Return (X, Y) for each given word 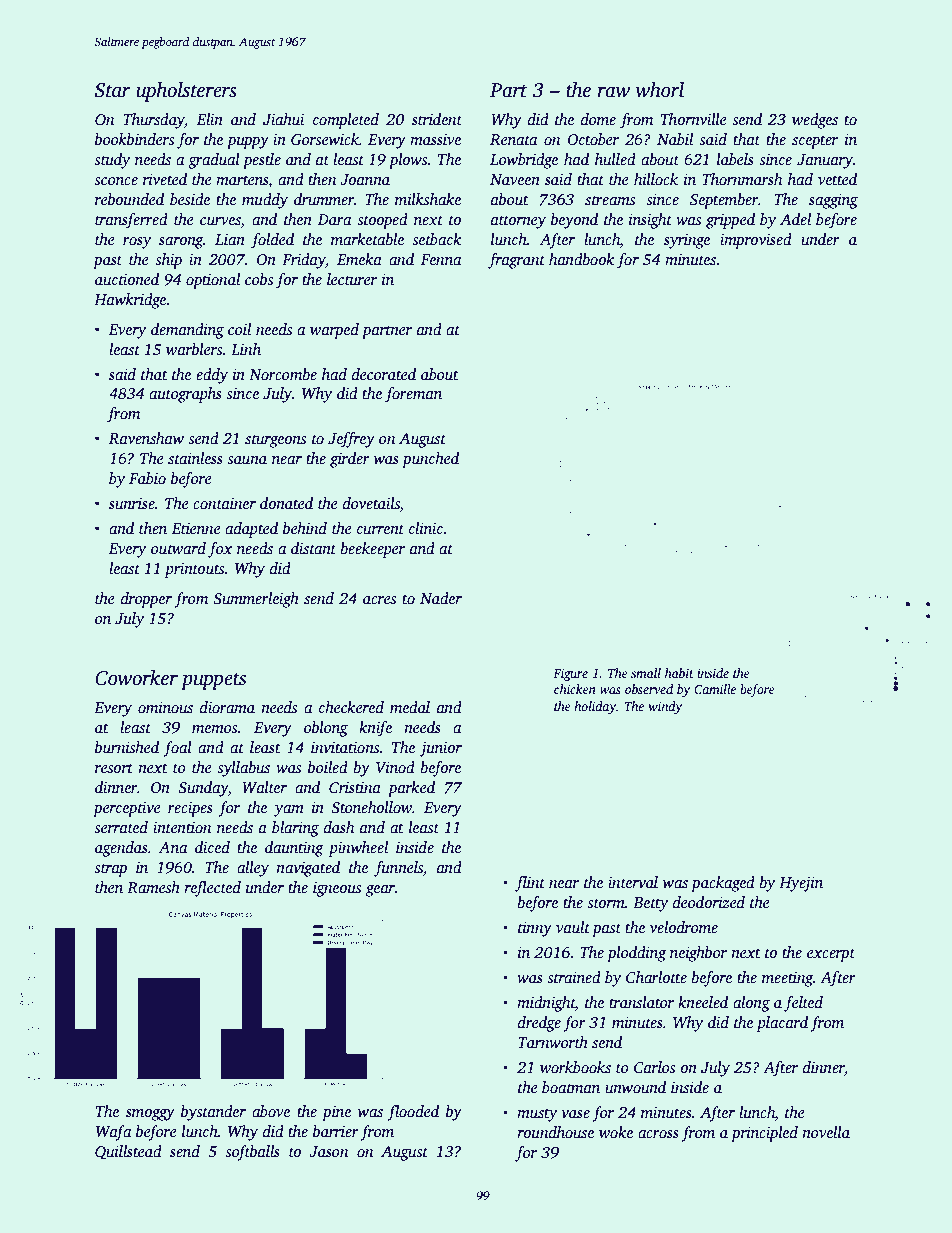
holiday (595, 707)
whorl (660, 90)
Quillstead (128, 1152)
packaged (723, 884)
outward (178, 548)
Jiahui (283, 119)
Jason (329, 1152)
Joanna (365, 180)
